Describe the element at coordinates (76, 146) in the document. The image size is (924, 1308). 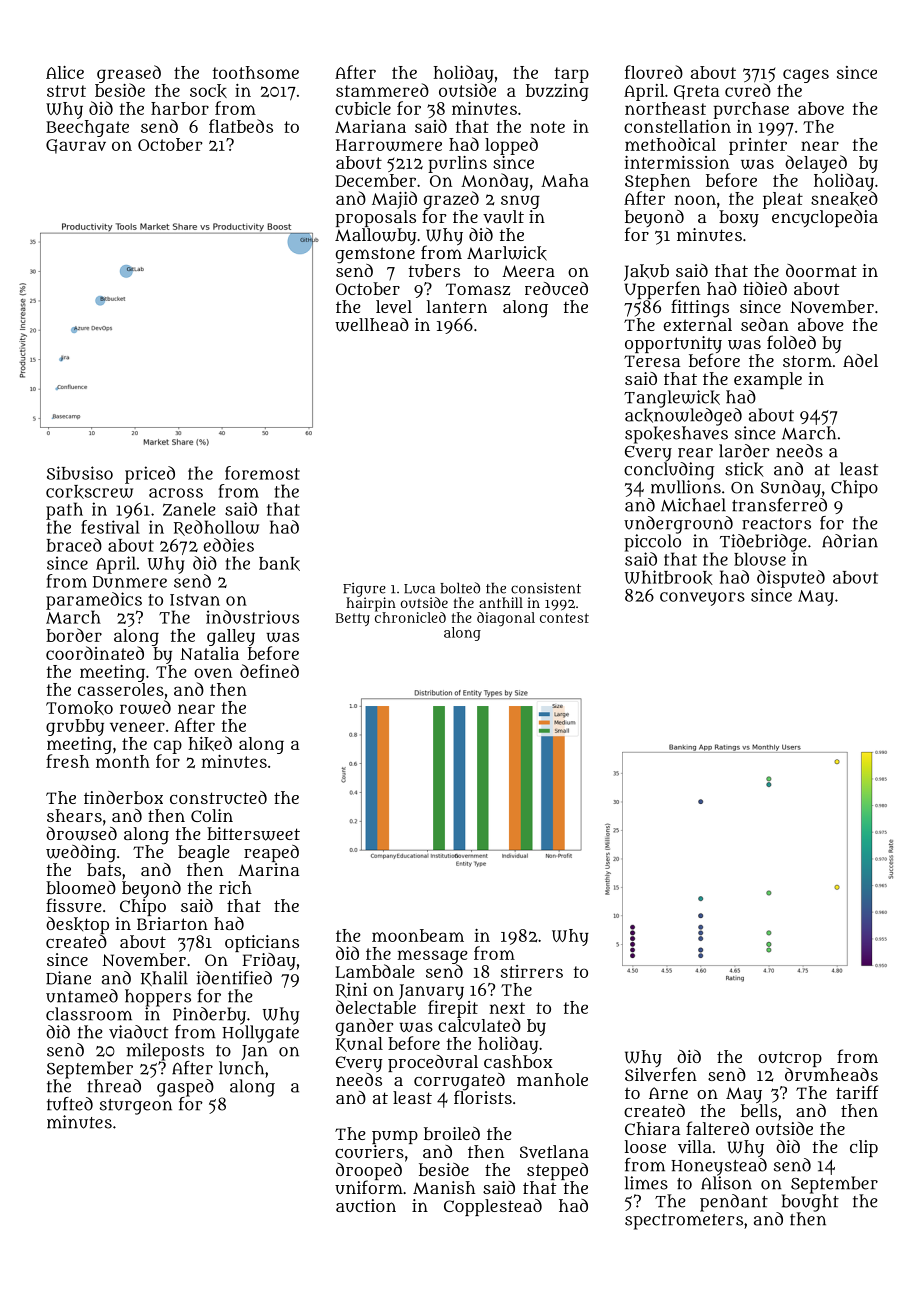
I see `Gaurav` at that location.
